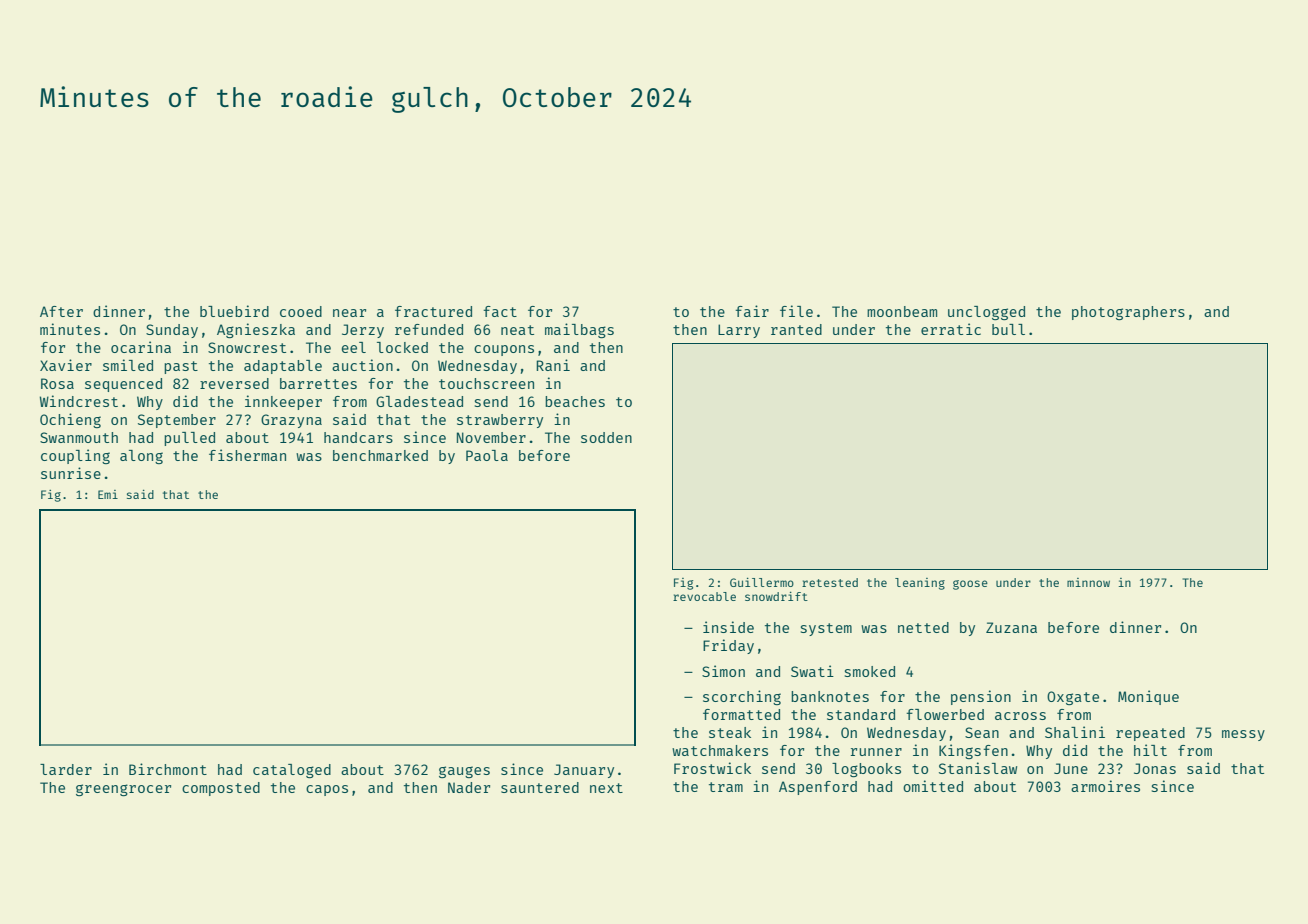 The height and width of the image is (924, 1308). What do you see at coordinates (723, 671) in the image?
I see `Simon` at bounding box center [723, 671].
